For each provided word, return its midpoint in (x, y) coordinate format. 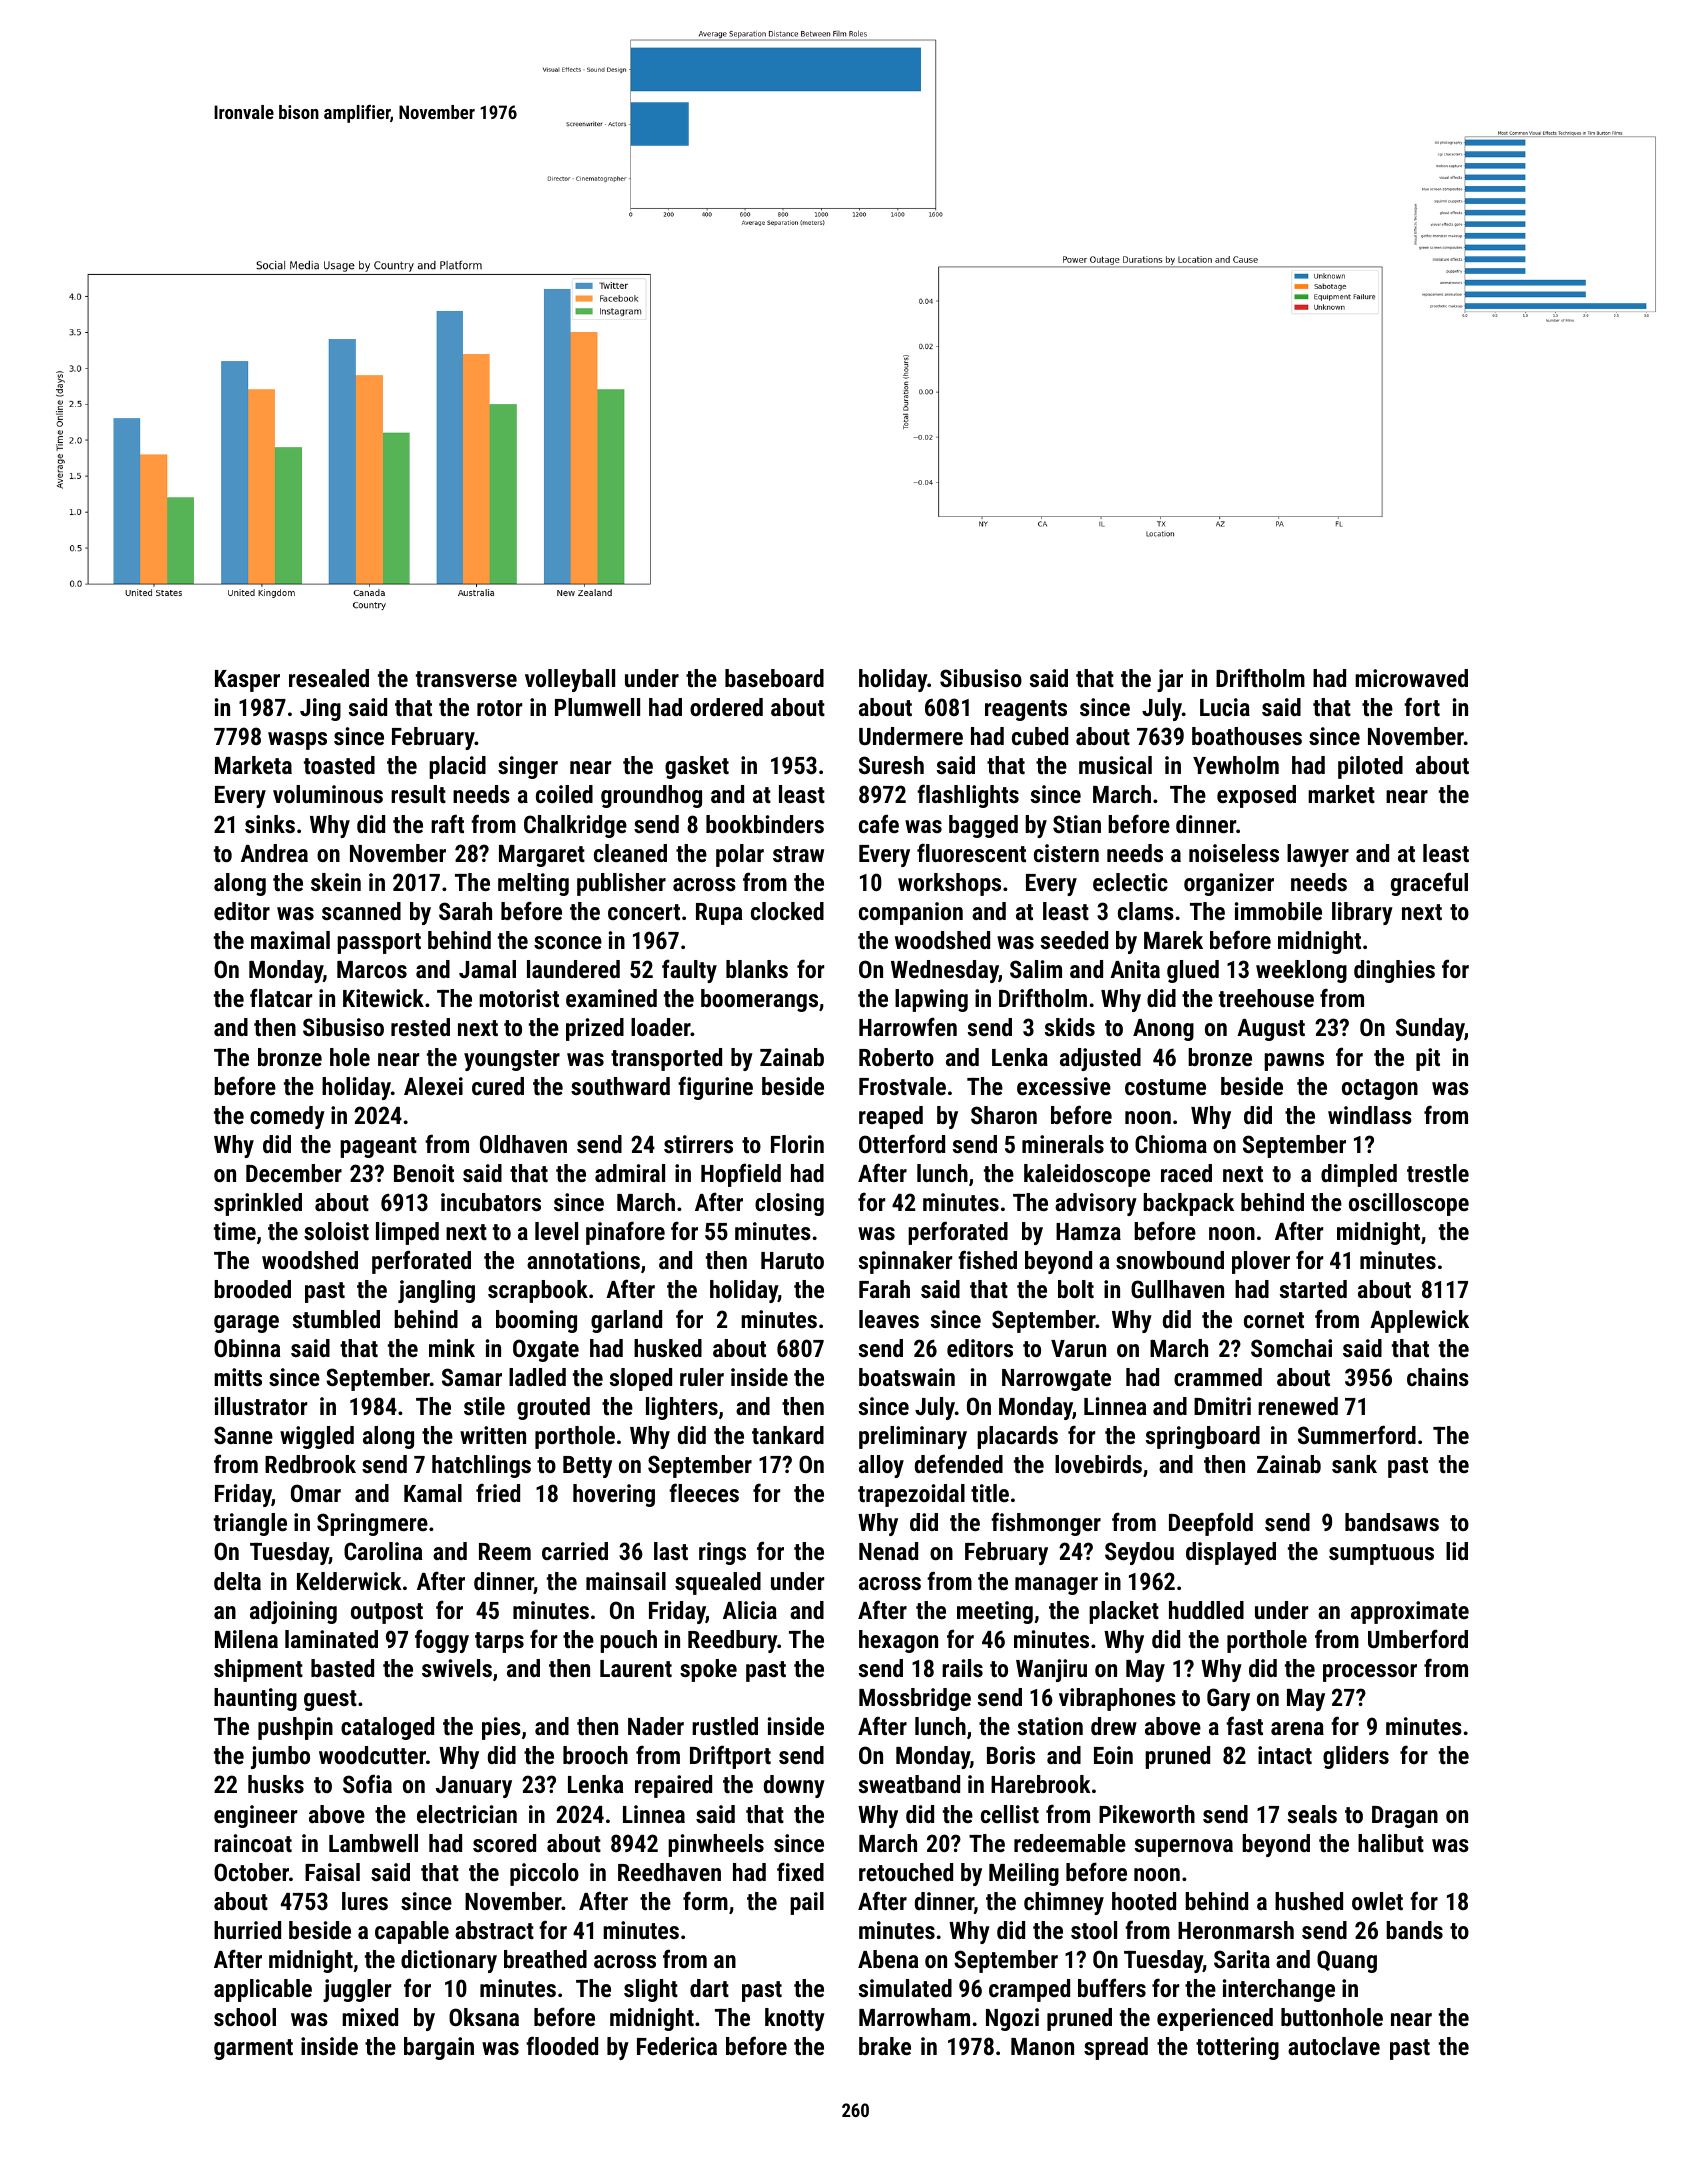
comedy (287, 1117)
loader (661, 1027)
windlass (1370, 1115)
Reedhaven (669, 1872)
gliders (1356, 1757)
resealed (329, 678)
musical (1115, 765)
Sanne (243, 1435)
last (671, 1551)
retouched (906, 1872)
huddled (1206, 1610)
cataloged (387, 1728)
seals (1312, 1814)
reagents (1026, 710)
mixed (370, 2017)
